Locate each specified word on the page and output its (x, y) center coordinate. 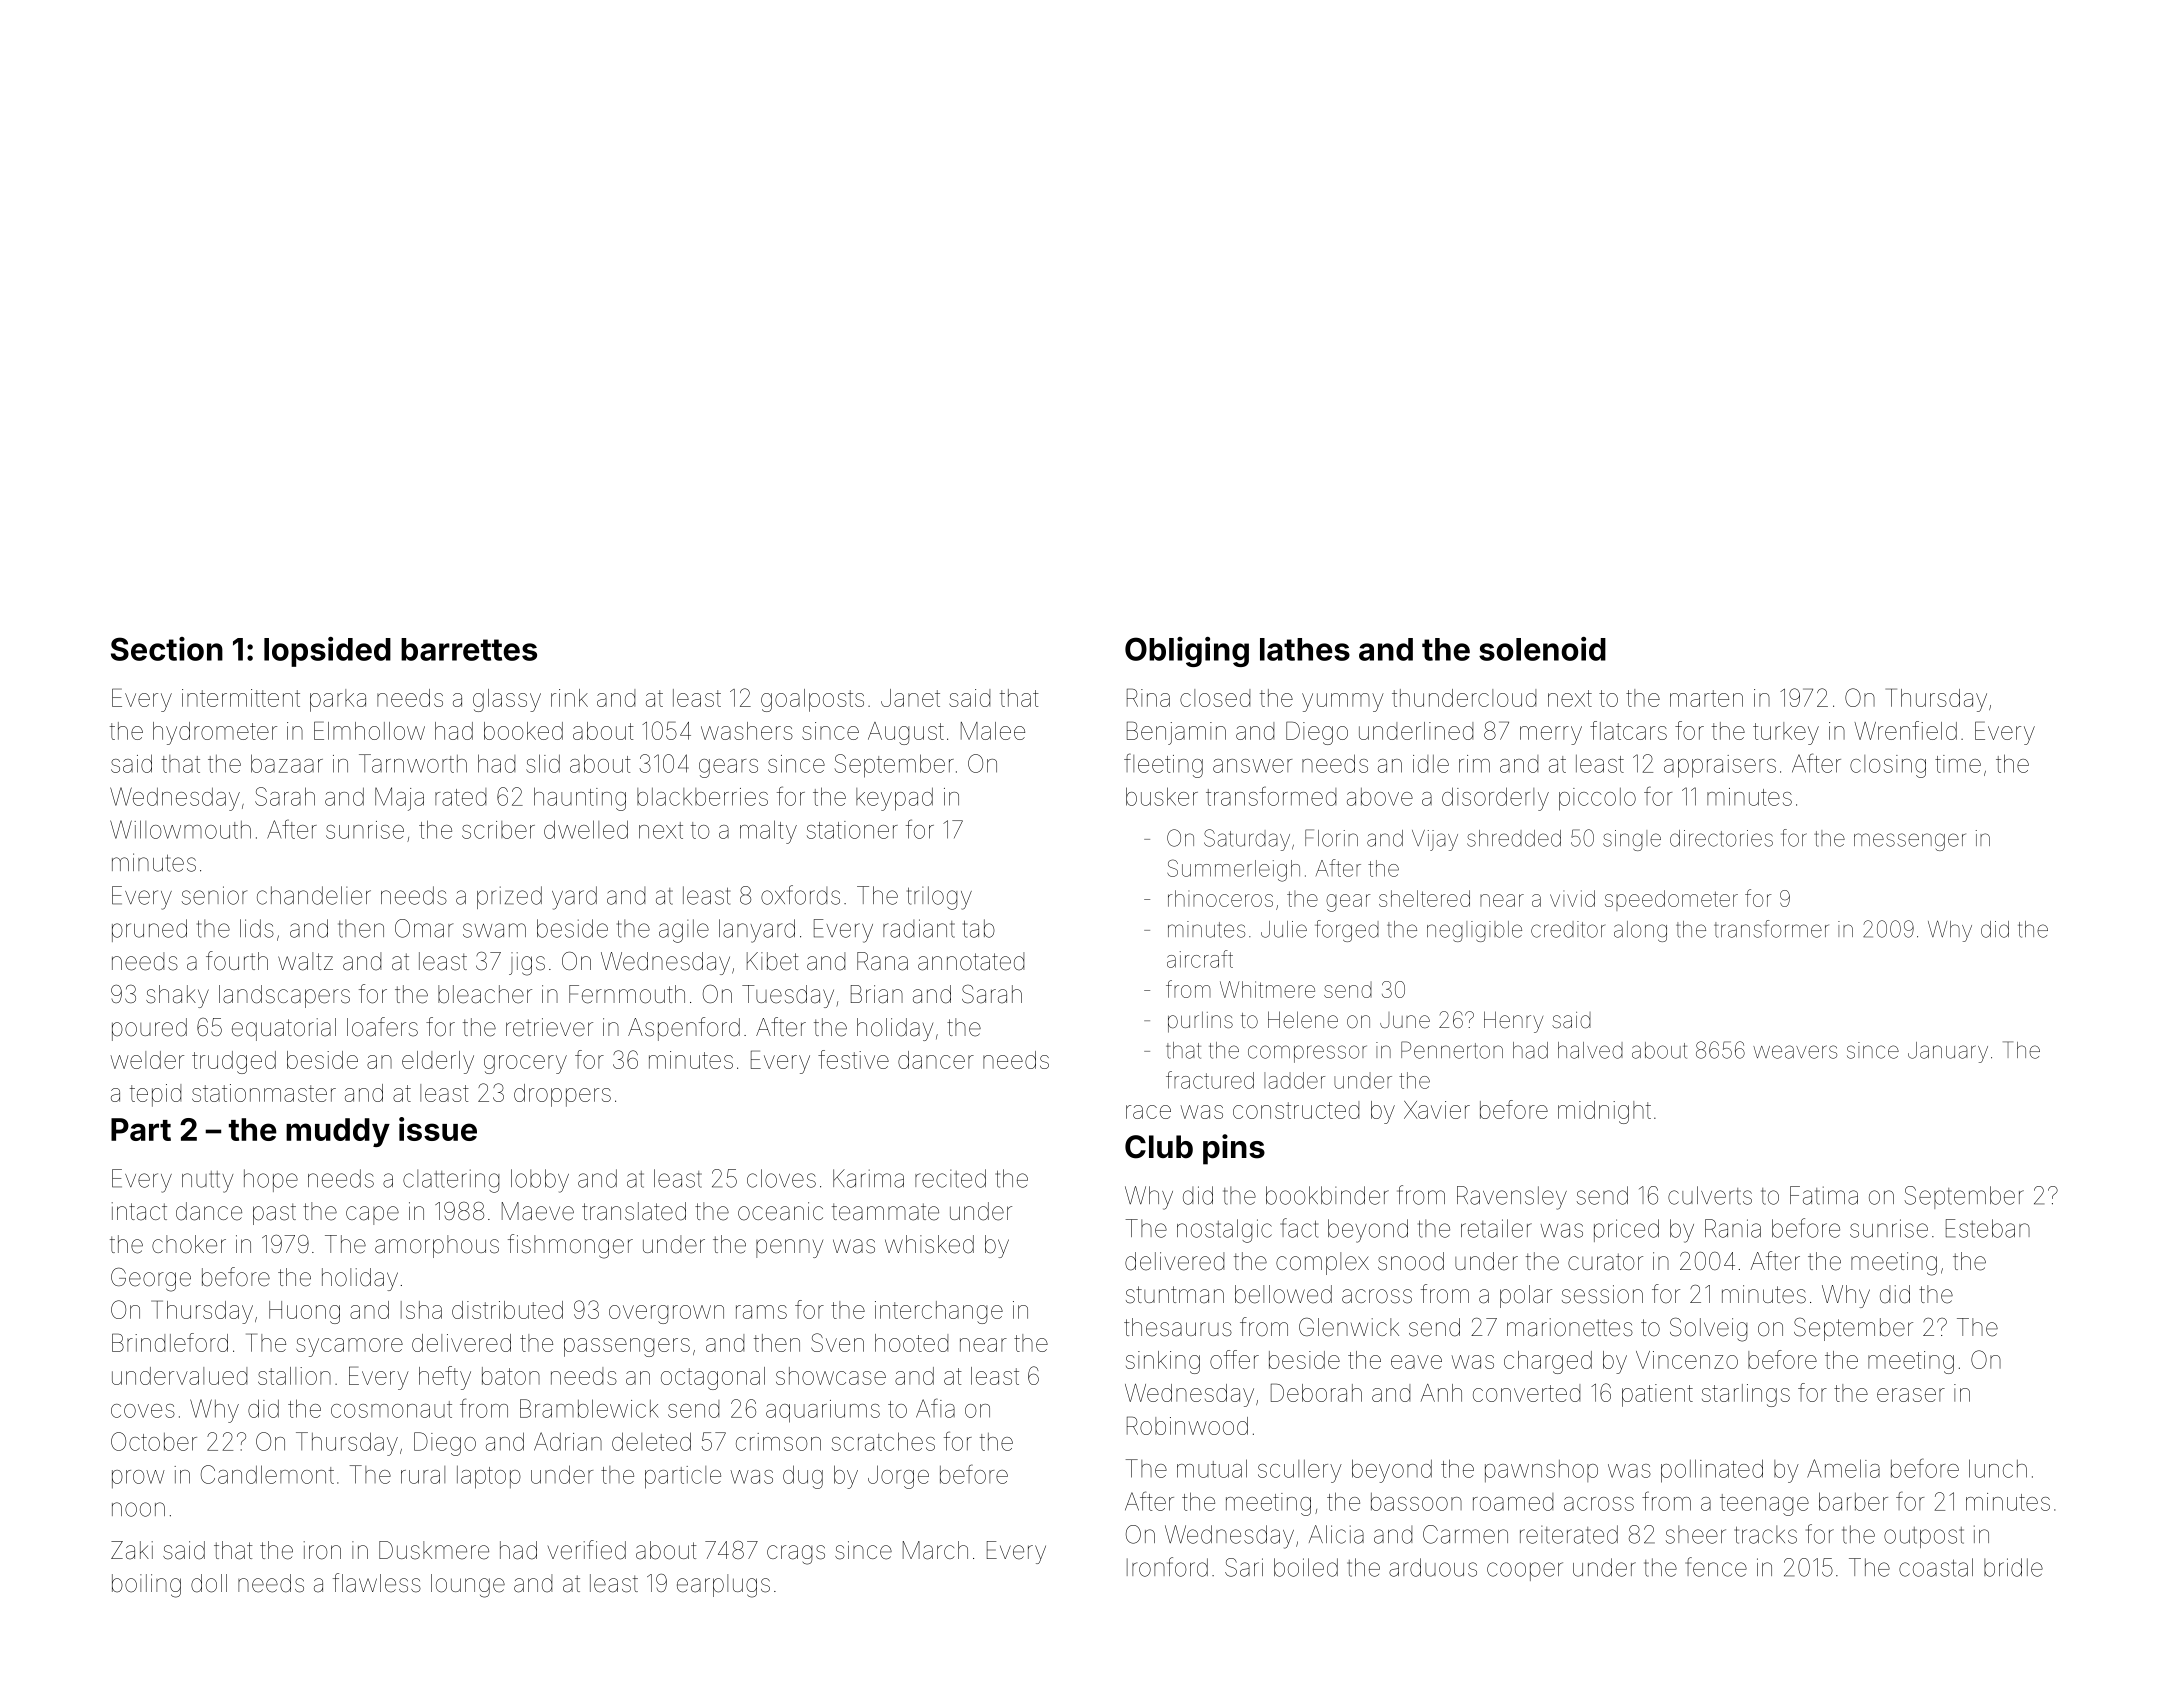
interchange (939, 1312)
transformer (1771, 929)
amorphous (437, 1246)
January (1948, 1052)
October (154, 1441)
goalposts (812, 700)
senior (215, 895)
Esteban (1988, 1228)
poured (149, 1029)
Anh (1441, 1393)
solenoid (1542, 649)
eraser (1911, 1395)
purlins (1200, 1022)
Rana (882, 961)
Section (167, 649)
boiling (146, 1586)
